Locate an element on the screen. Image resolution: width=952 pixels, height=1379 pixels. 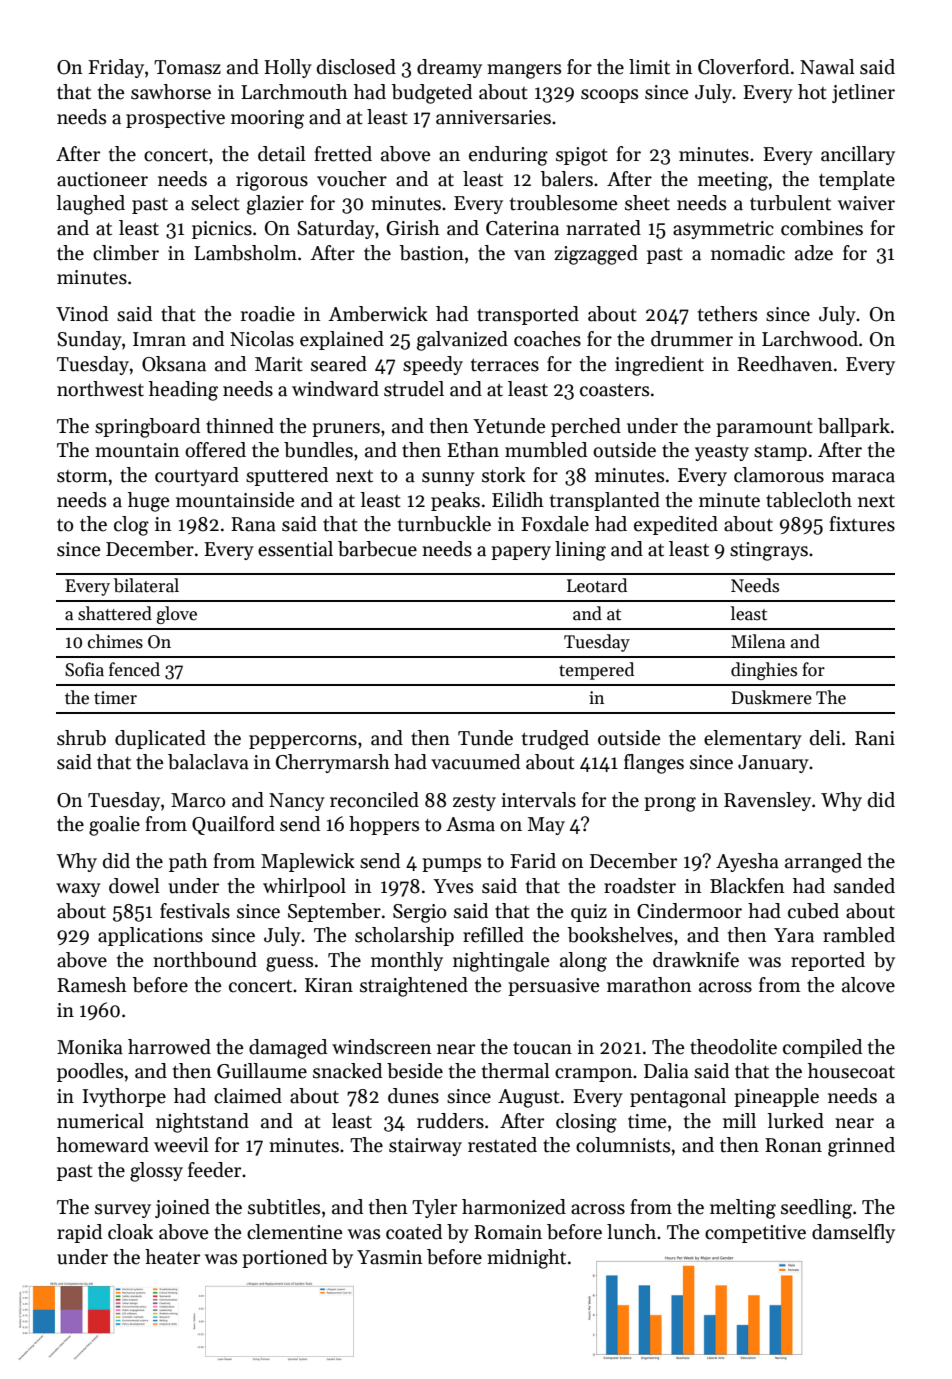
perched is located at coordinates (586, 427).
